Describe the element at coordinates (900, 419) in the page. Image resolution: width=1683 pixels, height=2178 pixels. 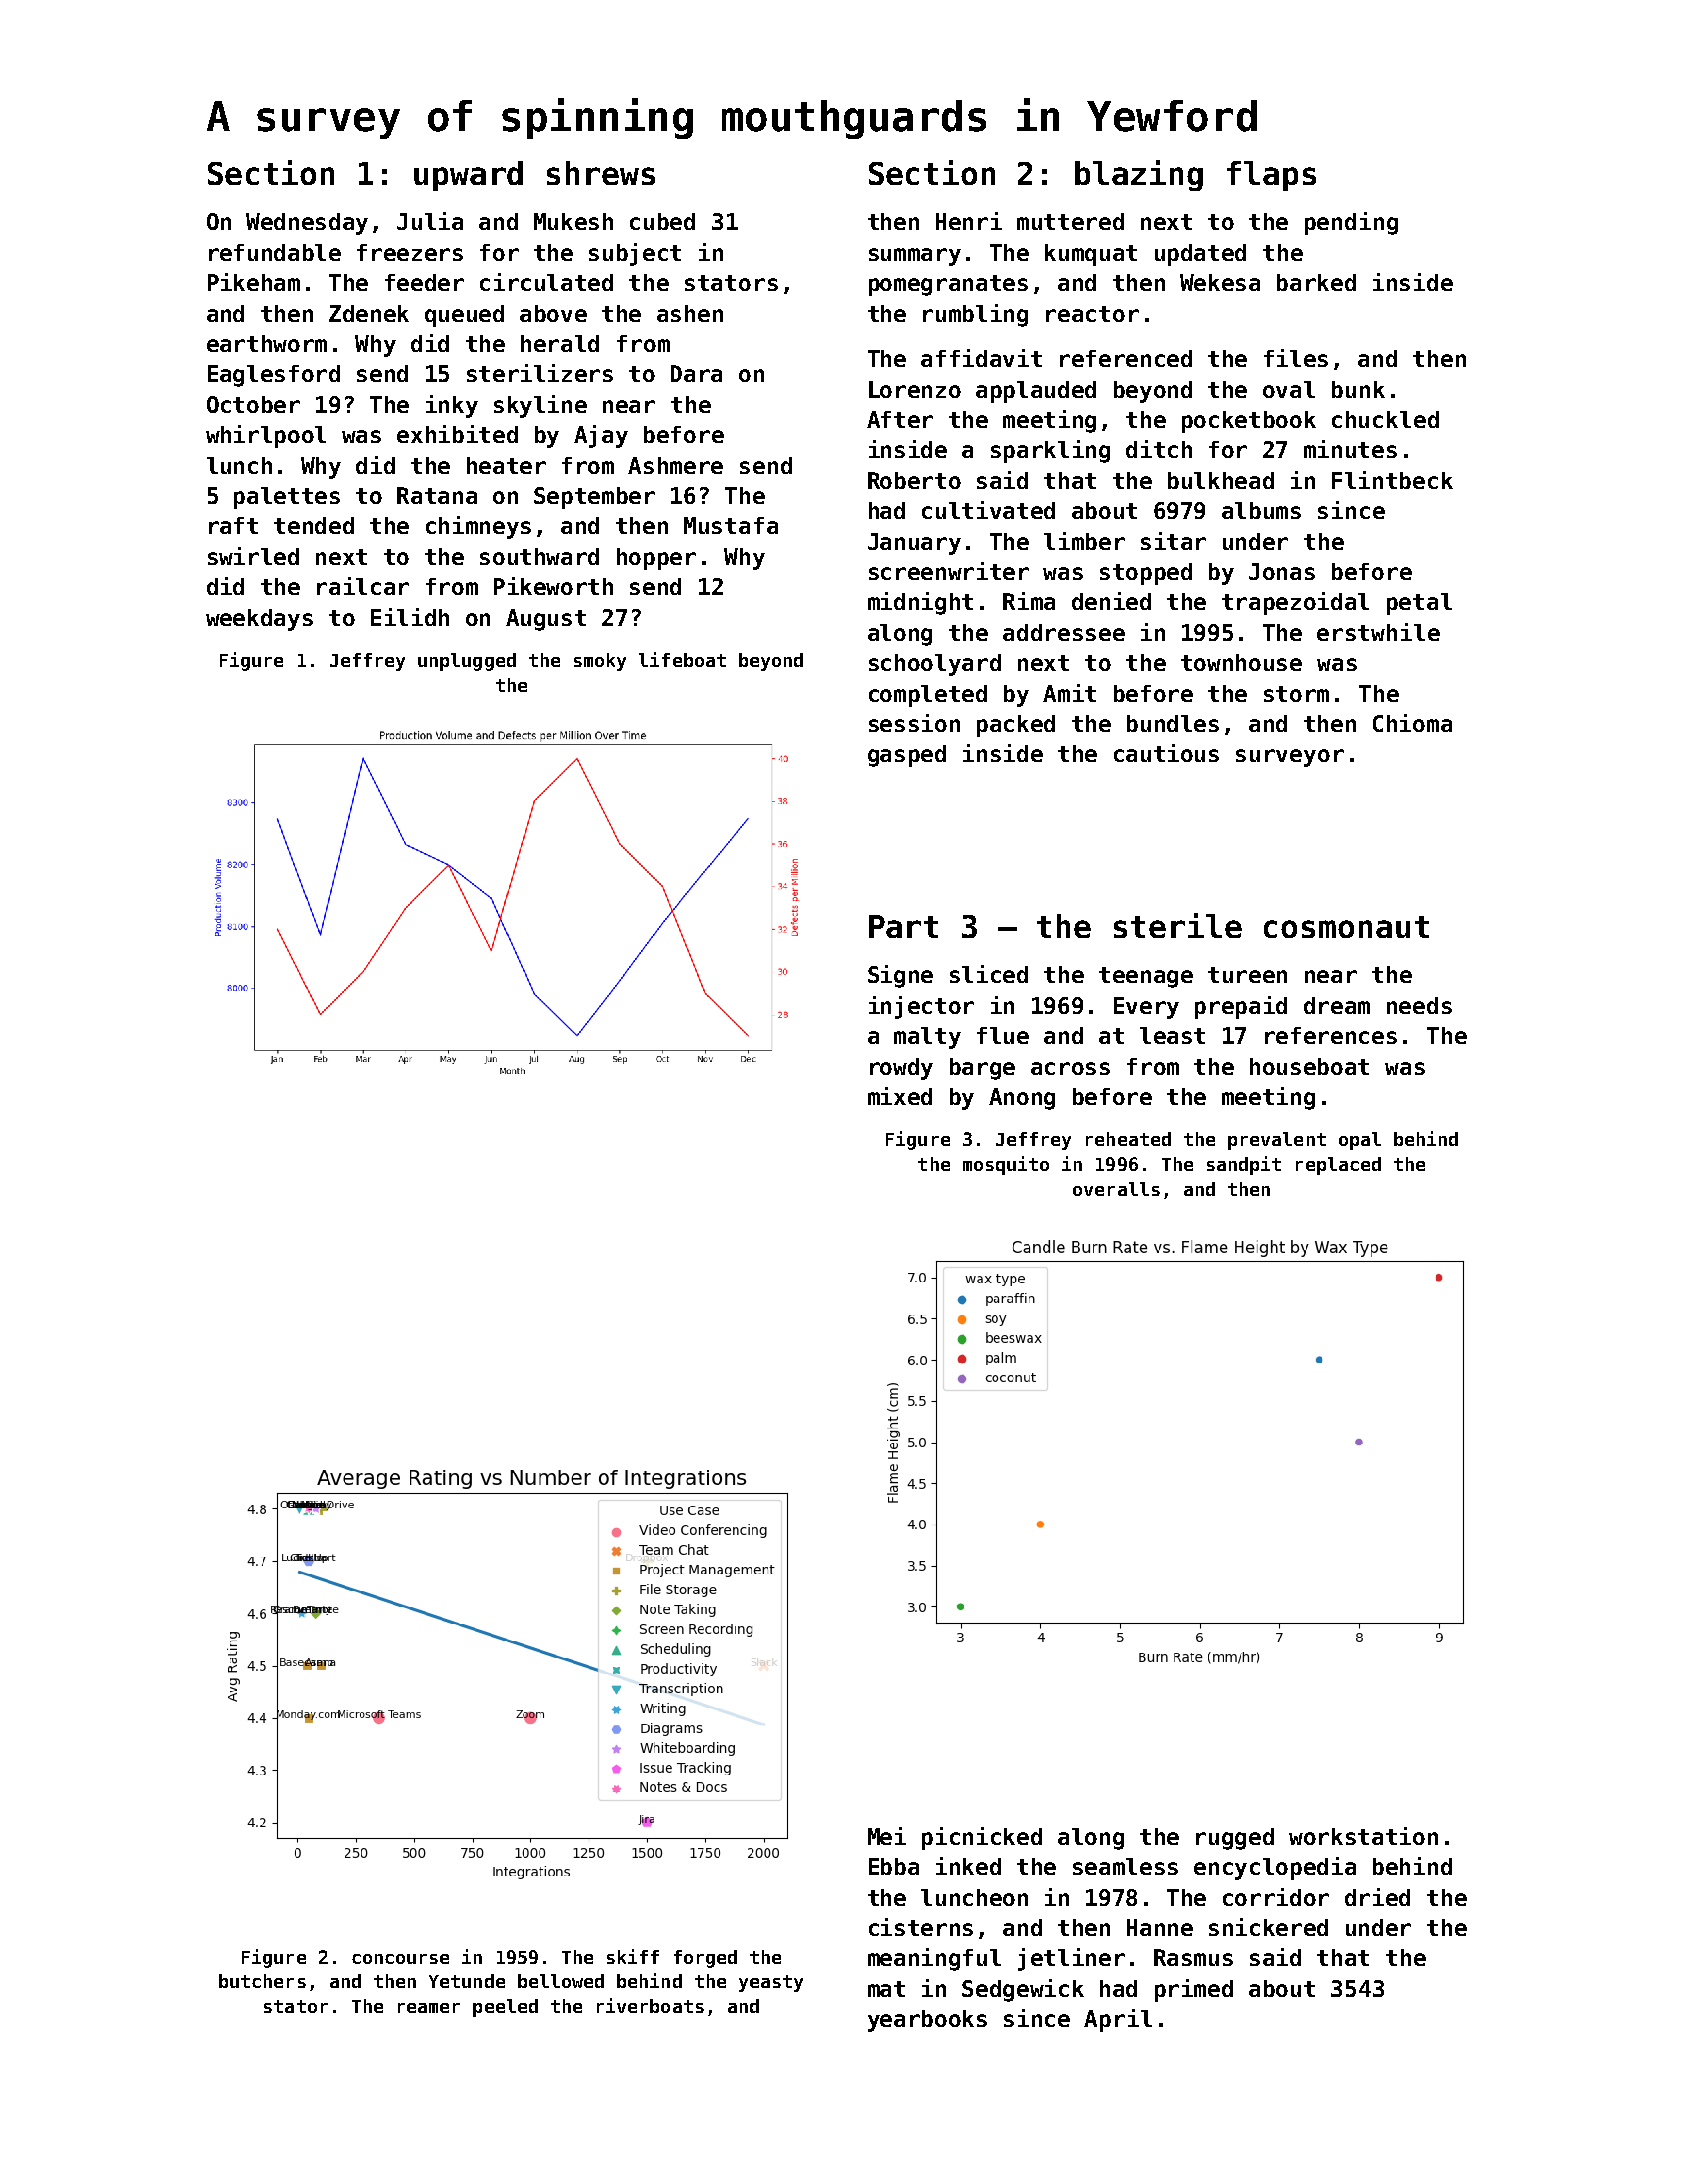
I see `After` at that location.
